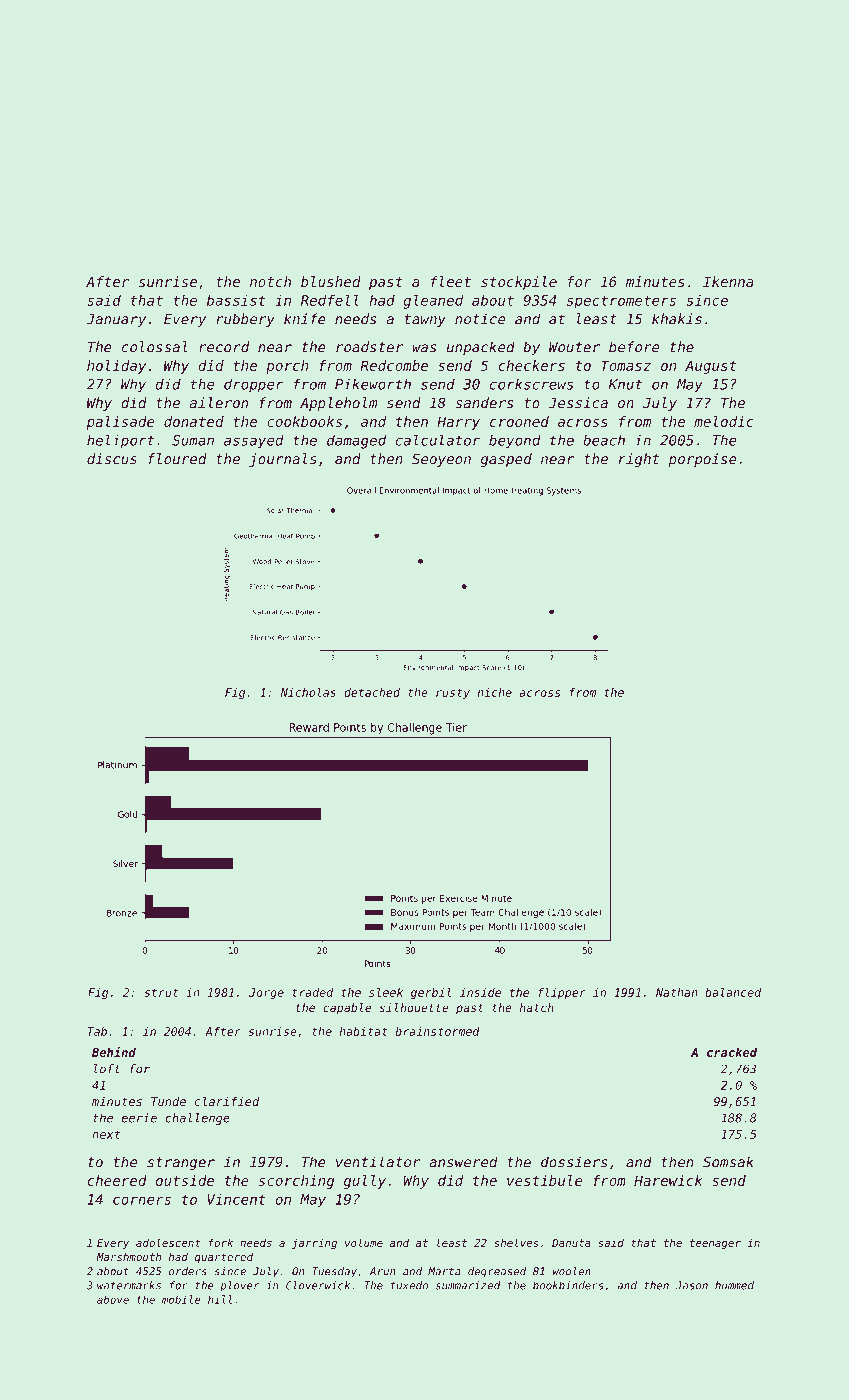 The image size is (849, 1400). Describe the element at coordinates (220, 1299) in the screenshot. I see `hill` at that location.
